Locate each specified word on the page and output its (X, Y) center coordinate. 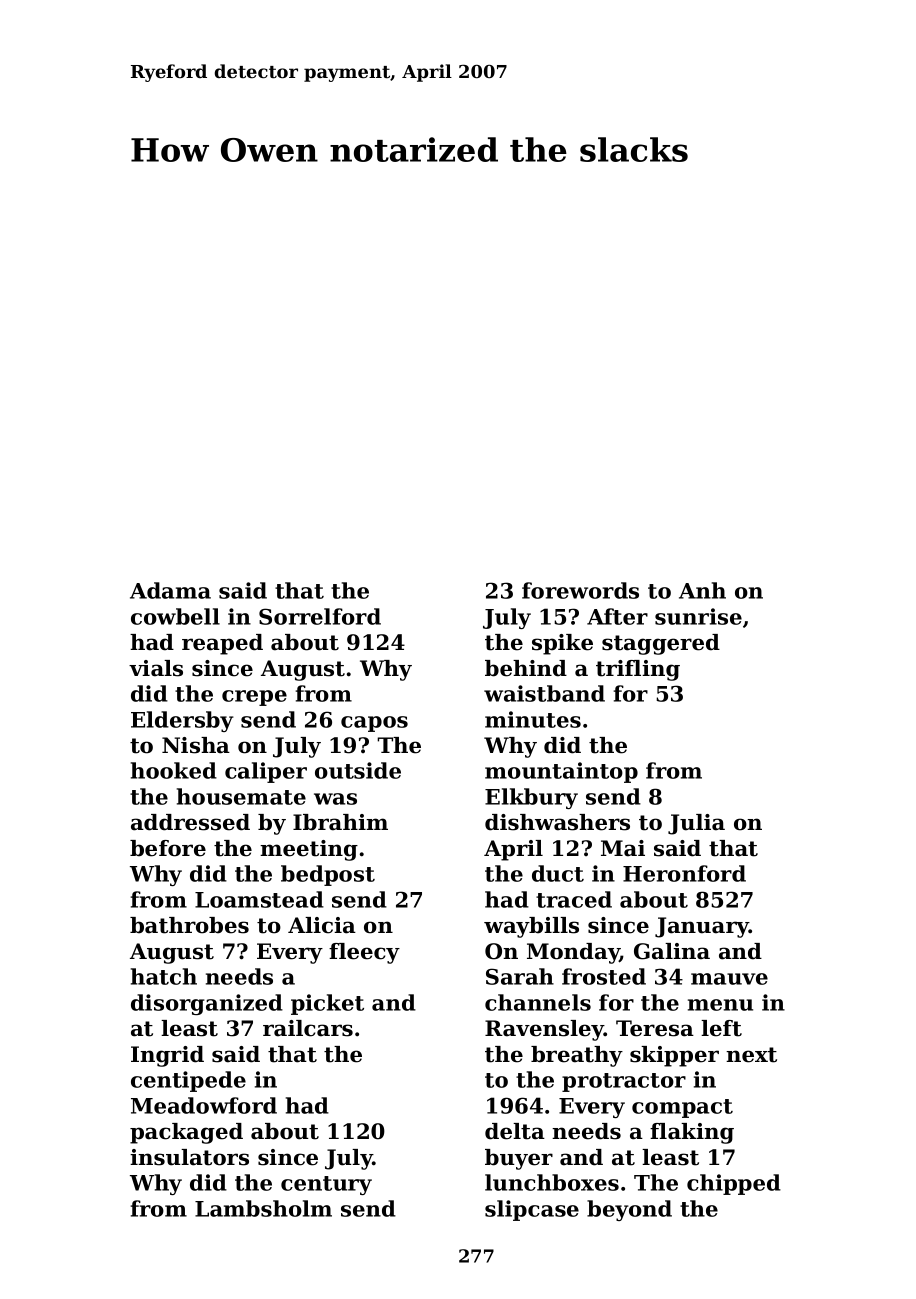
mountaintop (561, 772)
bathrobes (189, 925)
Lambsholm (263, 1208)
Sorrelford (320, 616)
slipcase (532, 1210)
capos (374, 724)
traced (574, 899)
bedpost (328, 875)
